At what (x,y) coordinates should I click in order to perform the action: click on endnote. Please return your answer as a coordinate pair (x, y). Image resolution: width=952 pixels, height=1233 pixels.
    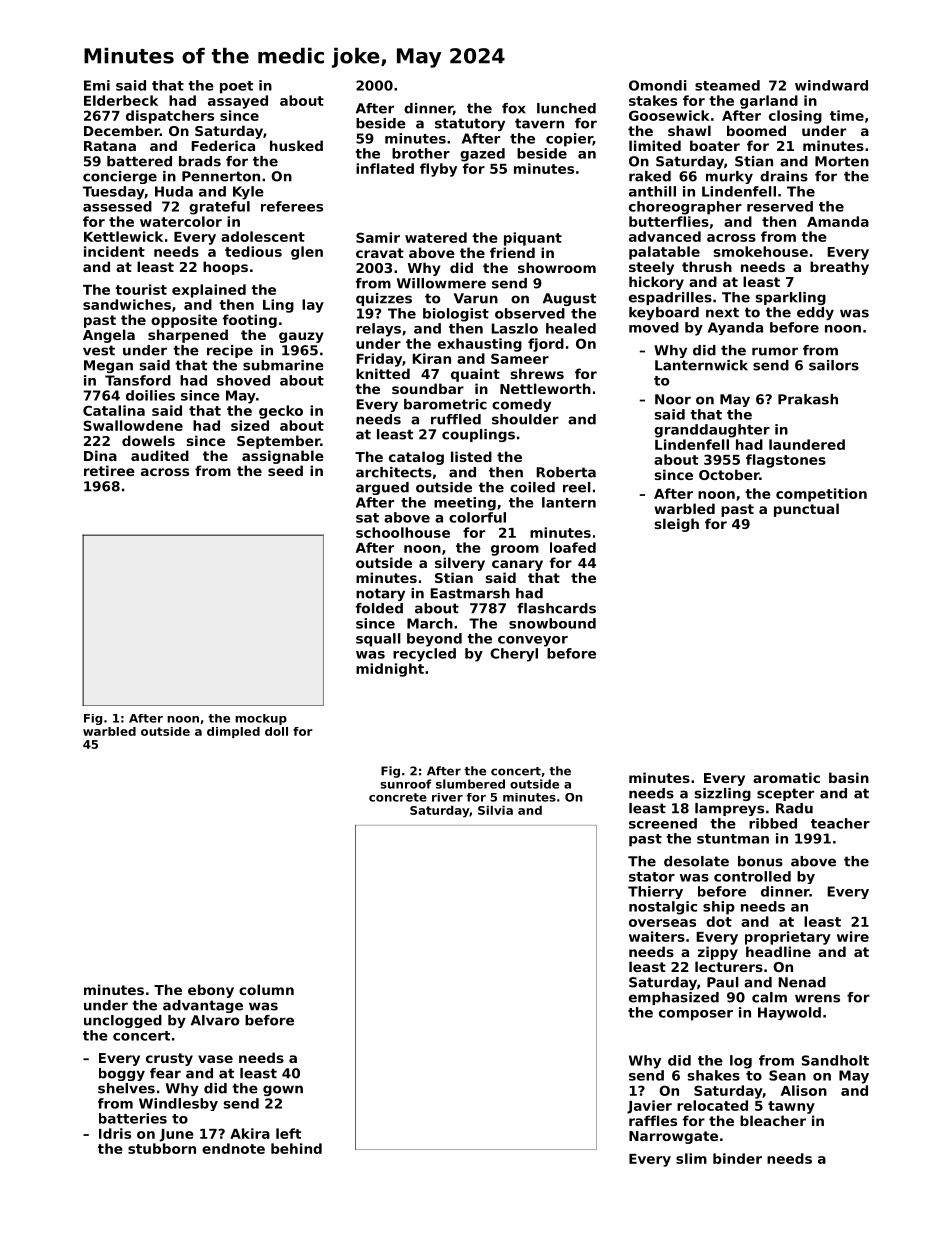
    Looking at the image, I should click on (233, 1148).
